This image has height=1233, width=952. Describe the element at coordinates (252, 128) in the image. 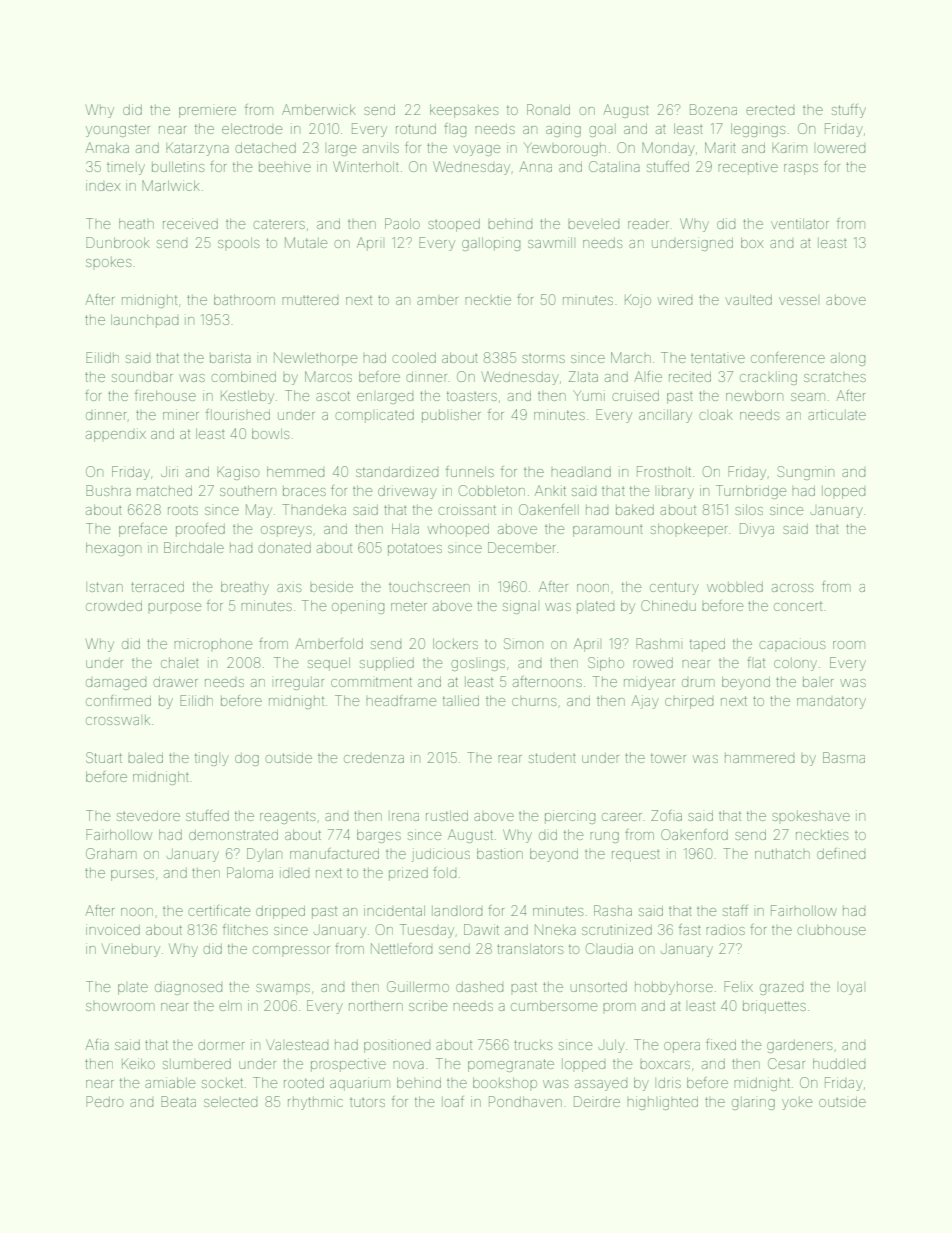

I see `electrode` at that location.
